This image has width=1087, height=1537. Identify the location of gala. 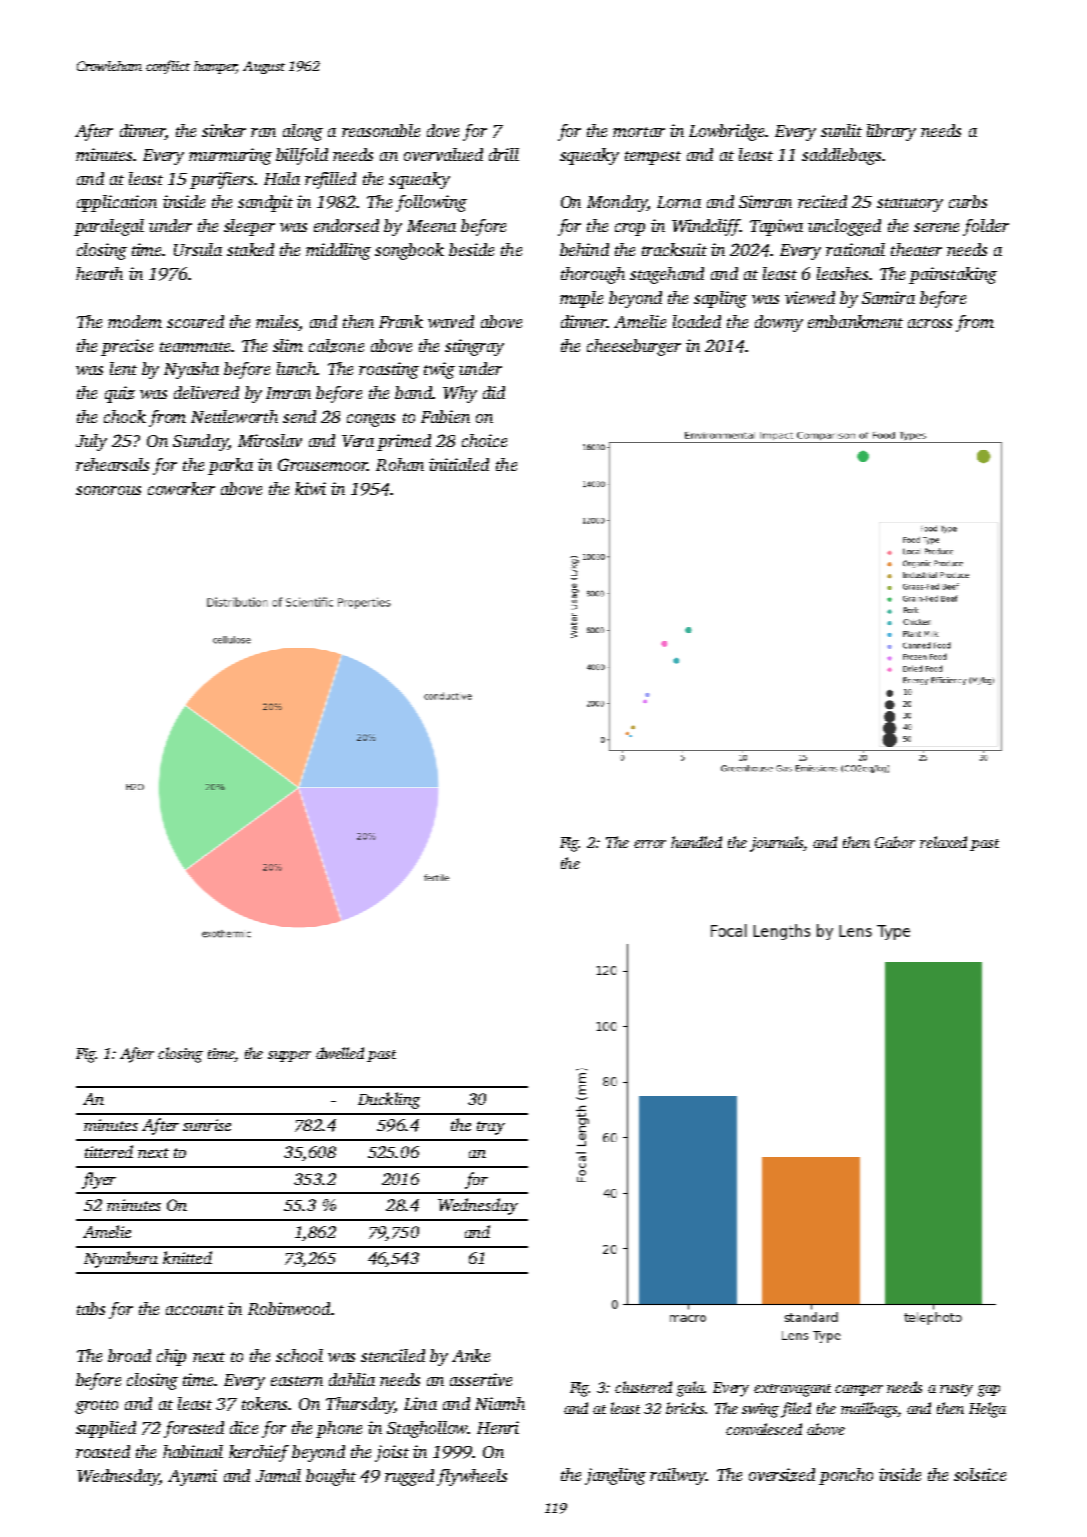
(691, 1389).
